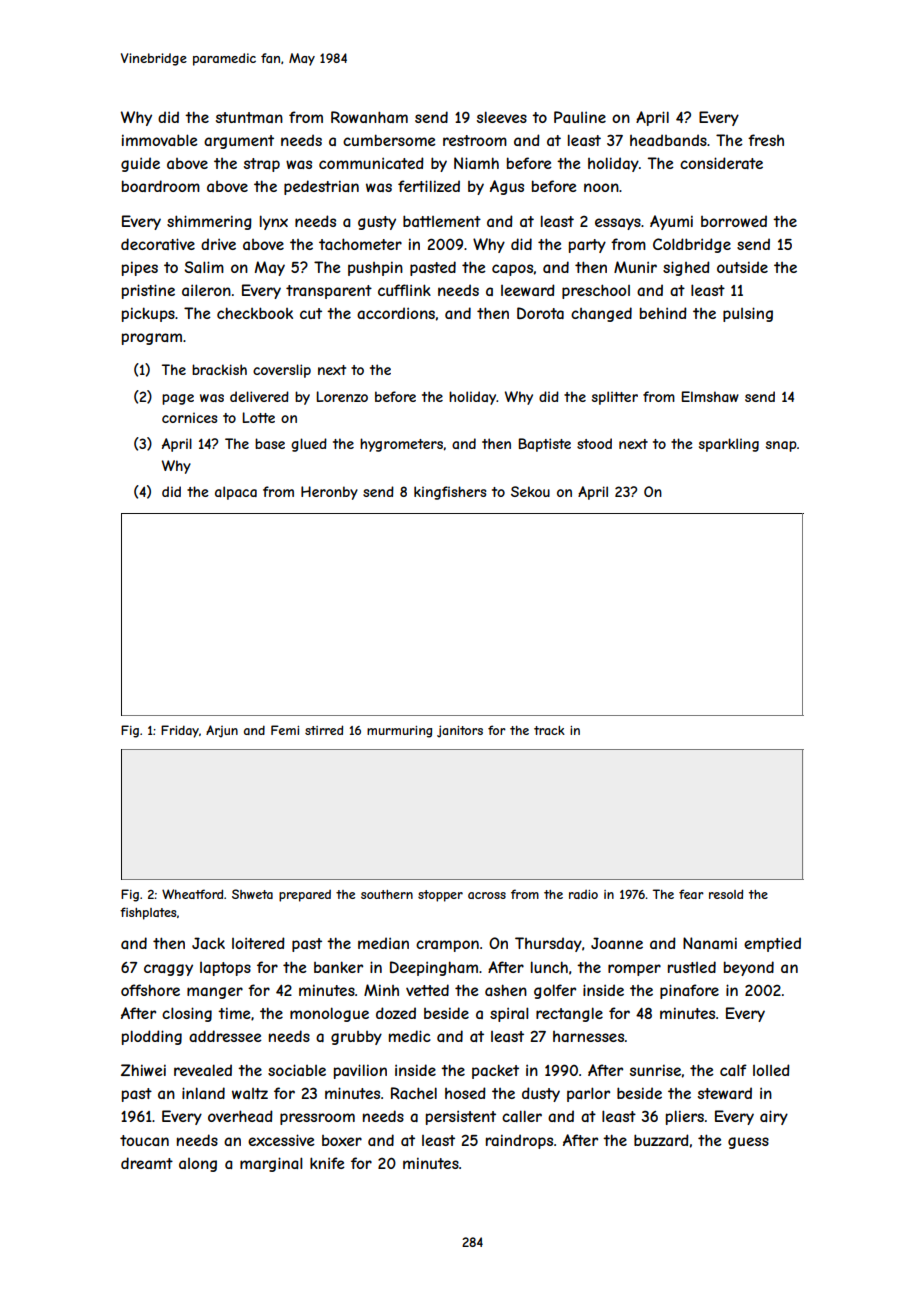 This screenshot has width=924, height=1308. I want to click on vetted, so click(427, 990).
